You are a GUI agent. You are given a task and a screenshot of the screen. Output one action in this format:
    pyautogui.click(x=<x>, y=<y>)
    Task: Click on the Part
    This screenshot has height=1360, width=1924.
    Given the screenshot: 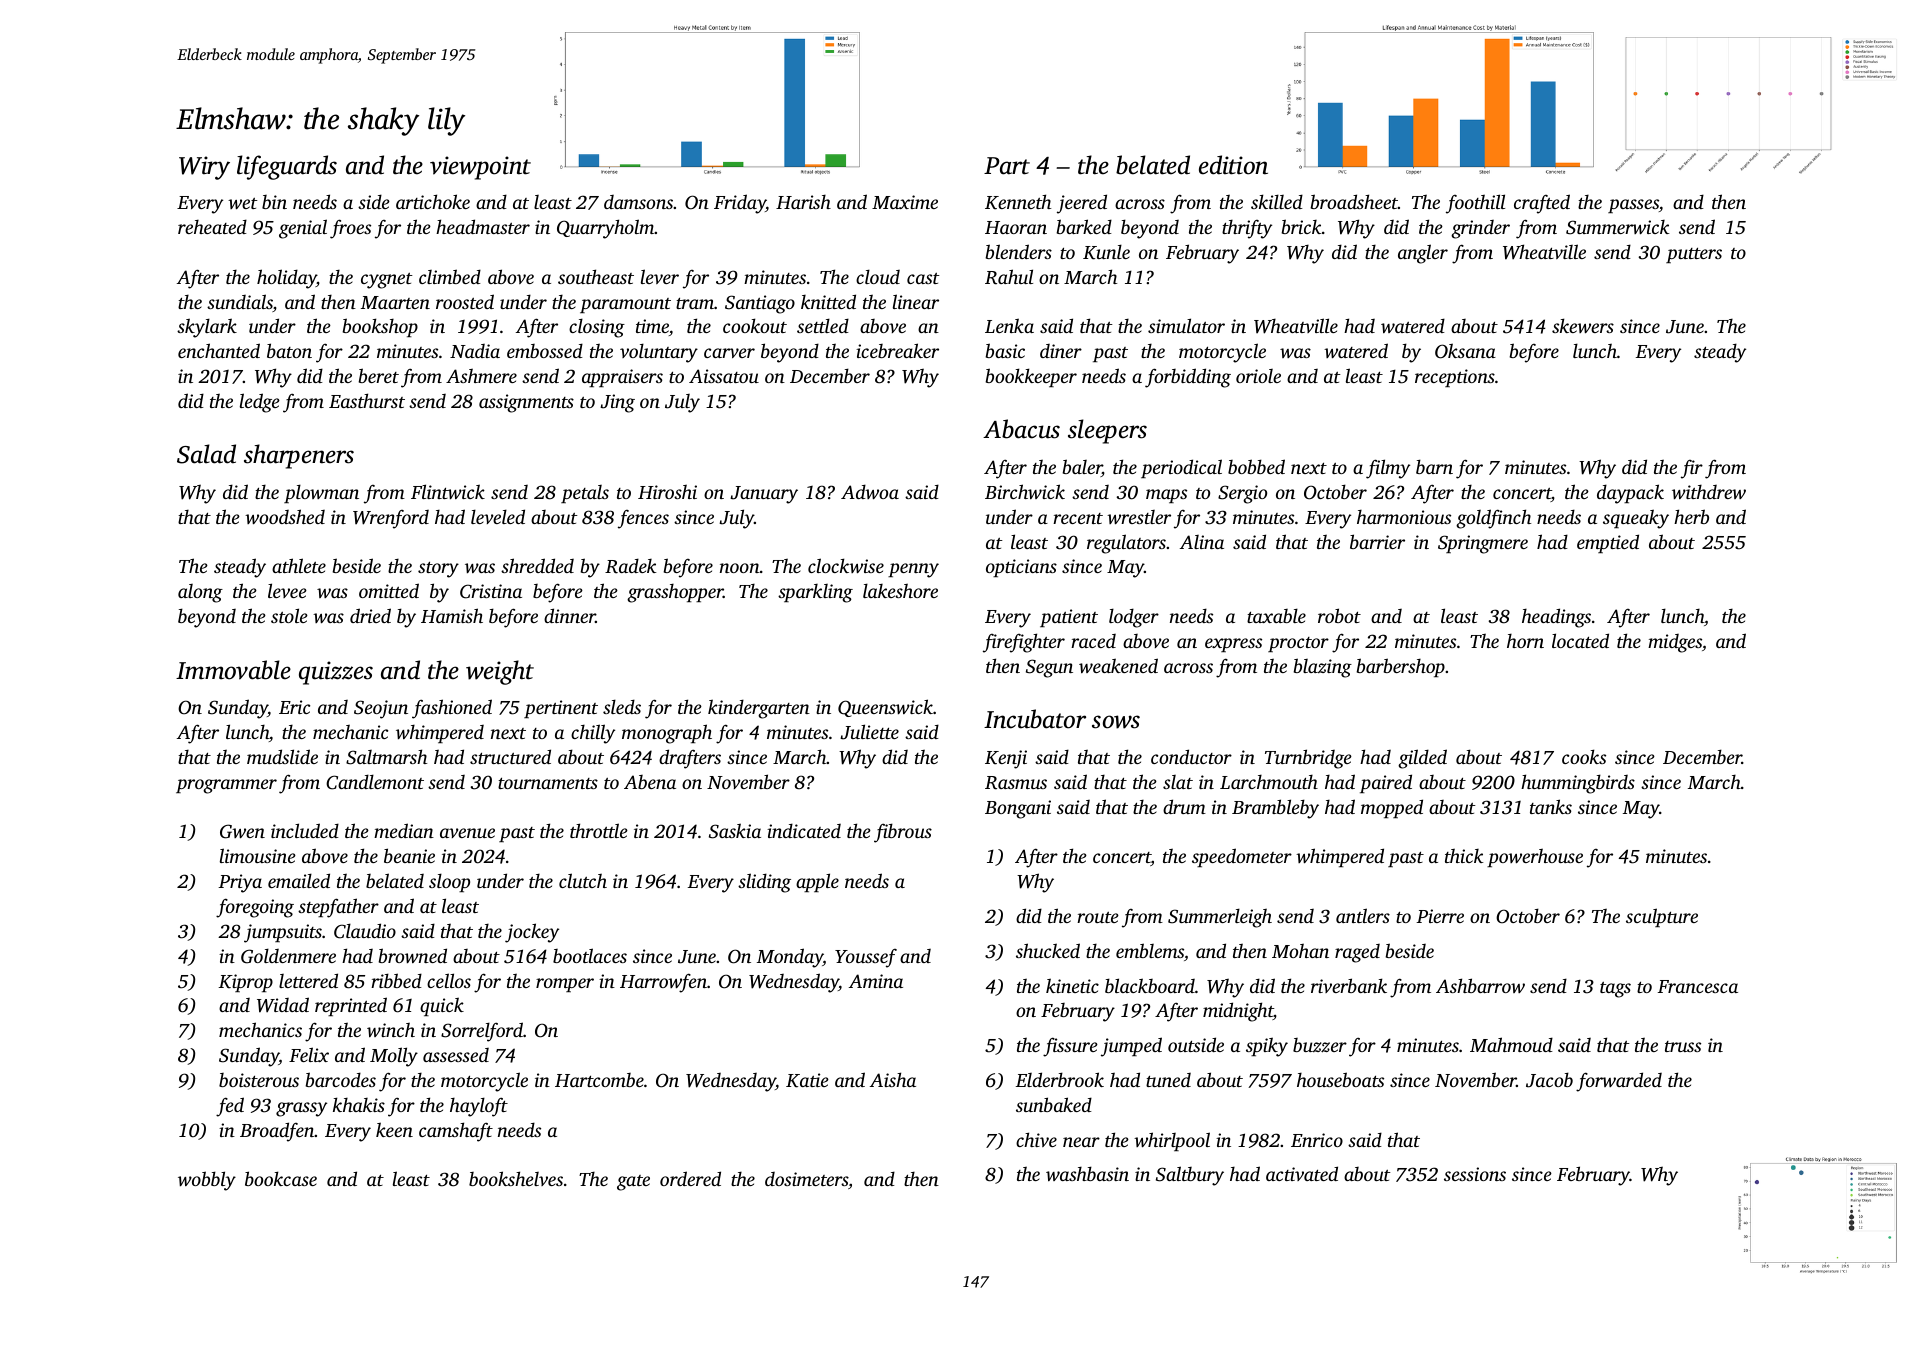 What is the action you would take?
    pyautogui.click(x=1007, y=166)
